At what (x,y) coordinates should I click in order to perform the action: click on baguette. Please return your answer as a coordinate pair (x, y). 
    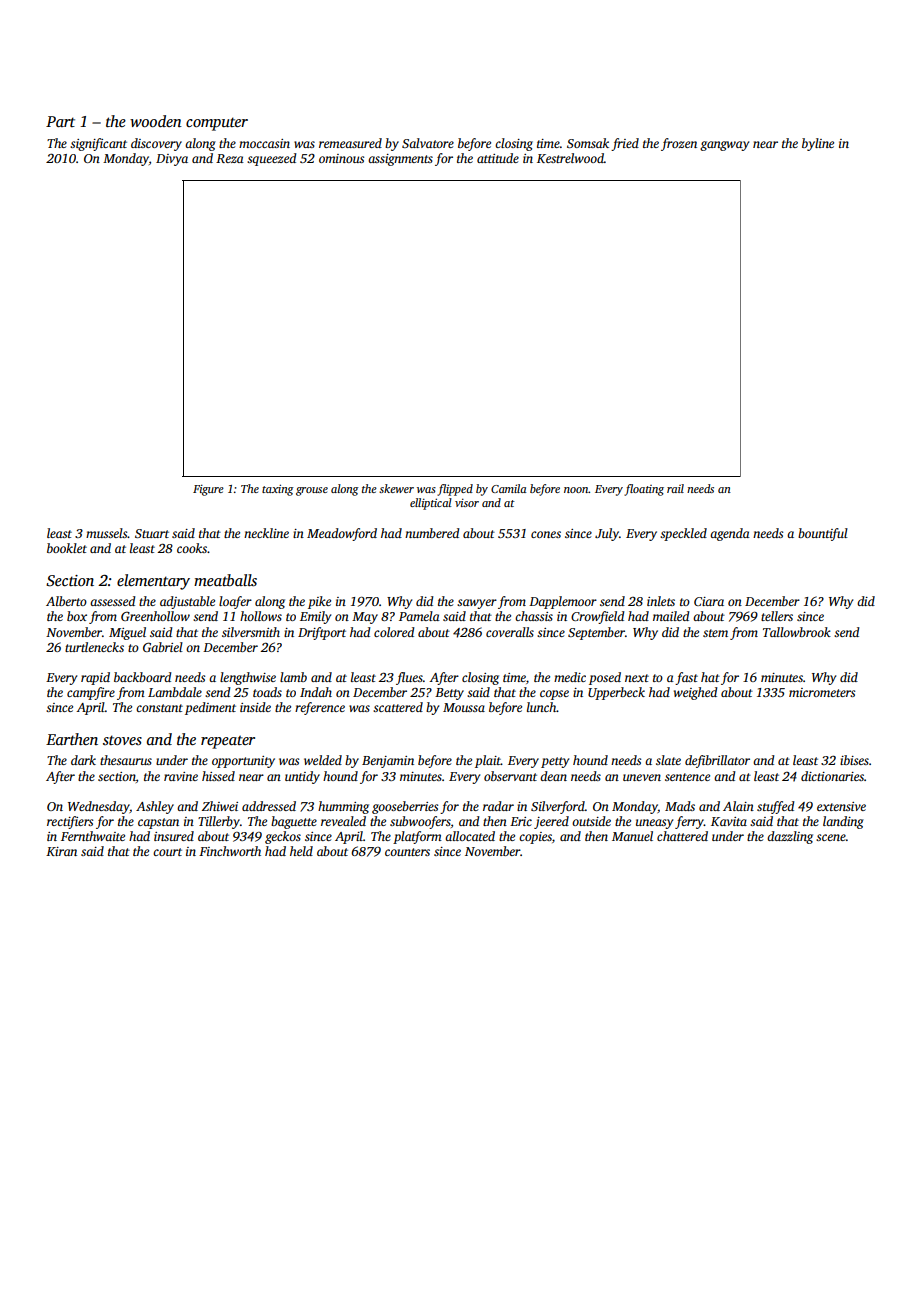
    Looking at the image, I should click on (294, 822).
